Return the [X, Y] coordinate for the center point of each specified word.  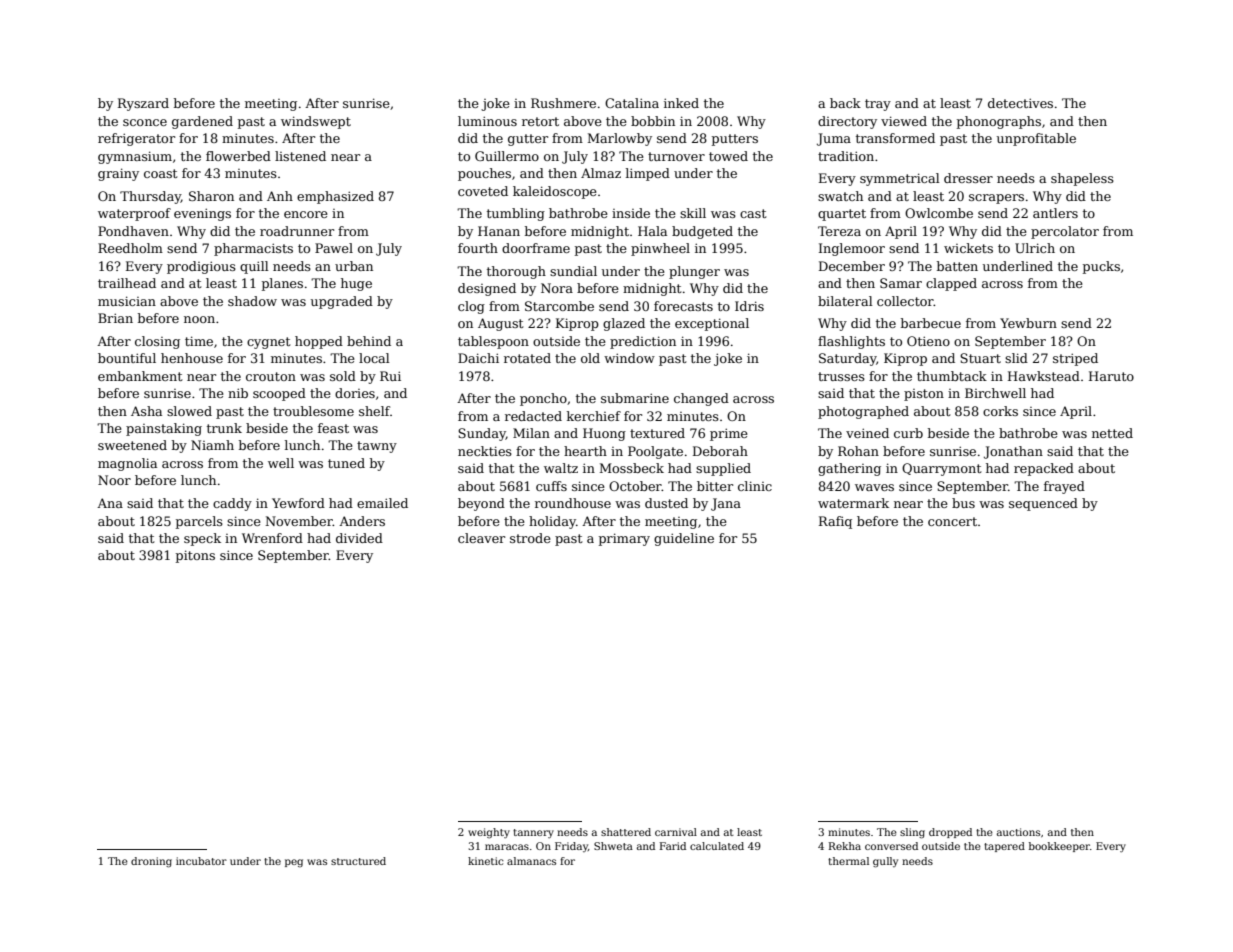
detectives [1020, 103]
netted [1112, 433]
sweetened [132, 445]
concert [952, 521]
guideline [684, 539]
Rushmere [563, 103]
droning [151, 862]
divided [359, 538]
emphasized [335, 197]
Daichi [478, 358]
